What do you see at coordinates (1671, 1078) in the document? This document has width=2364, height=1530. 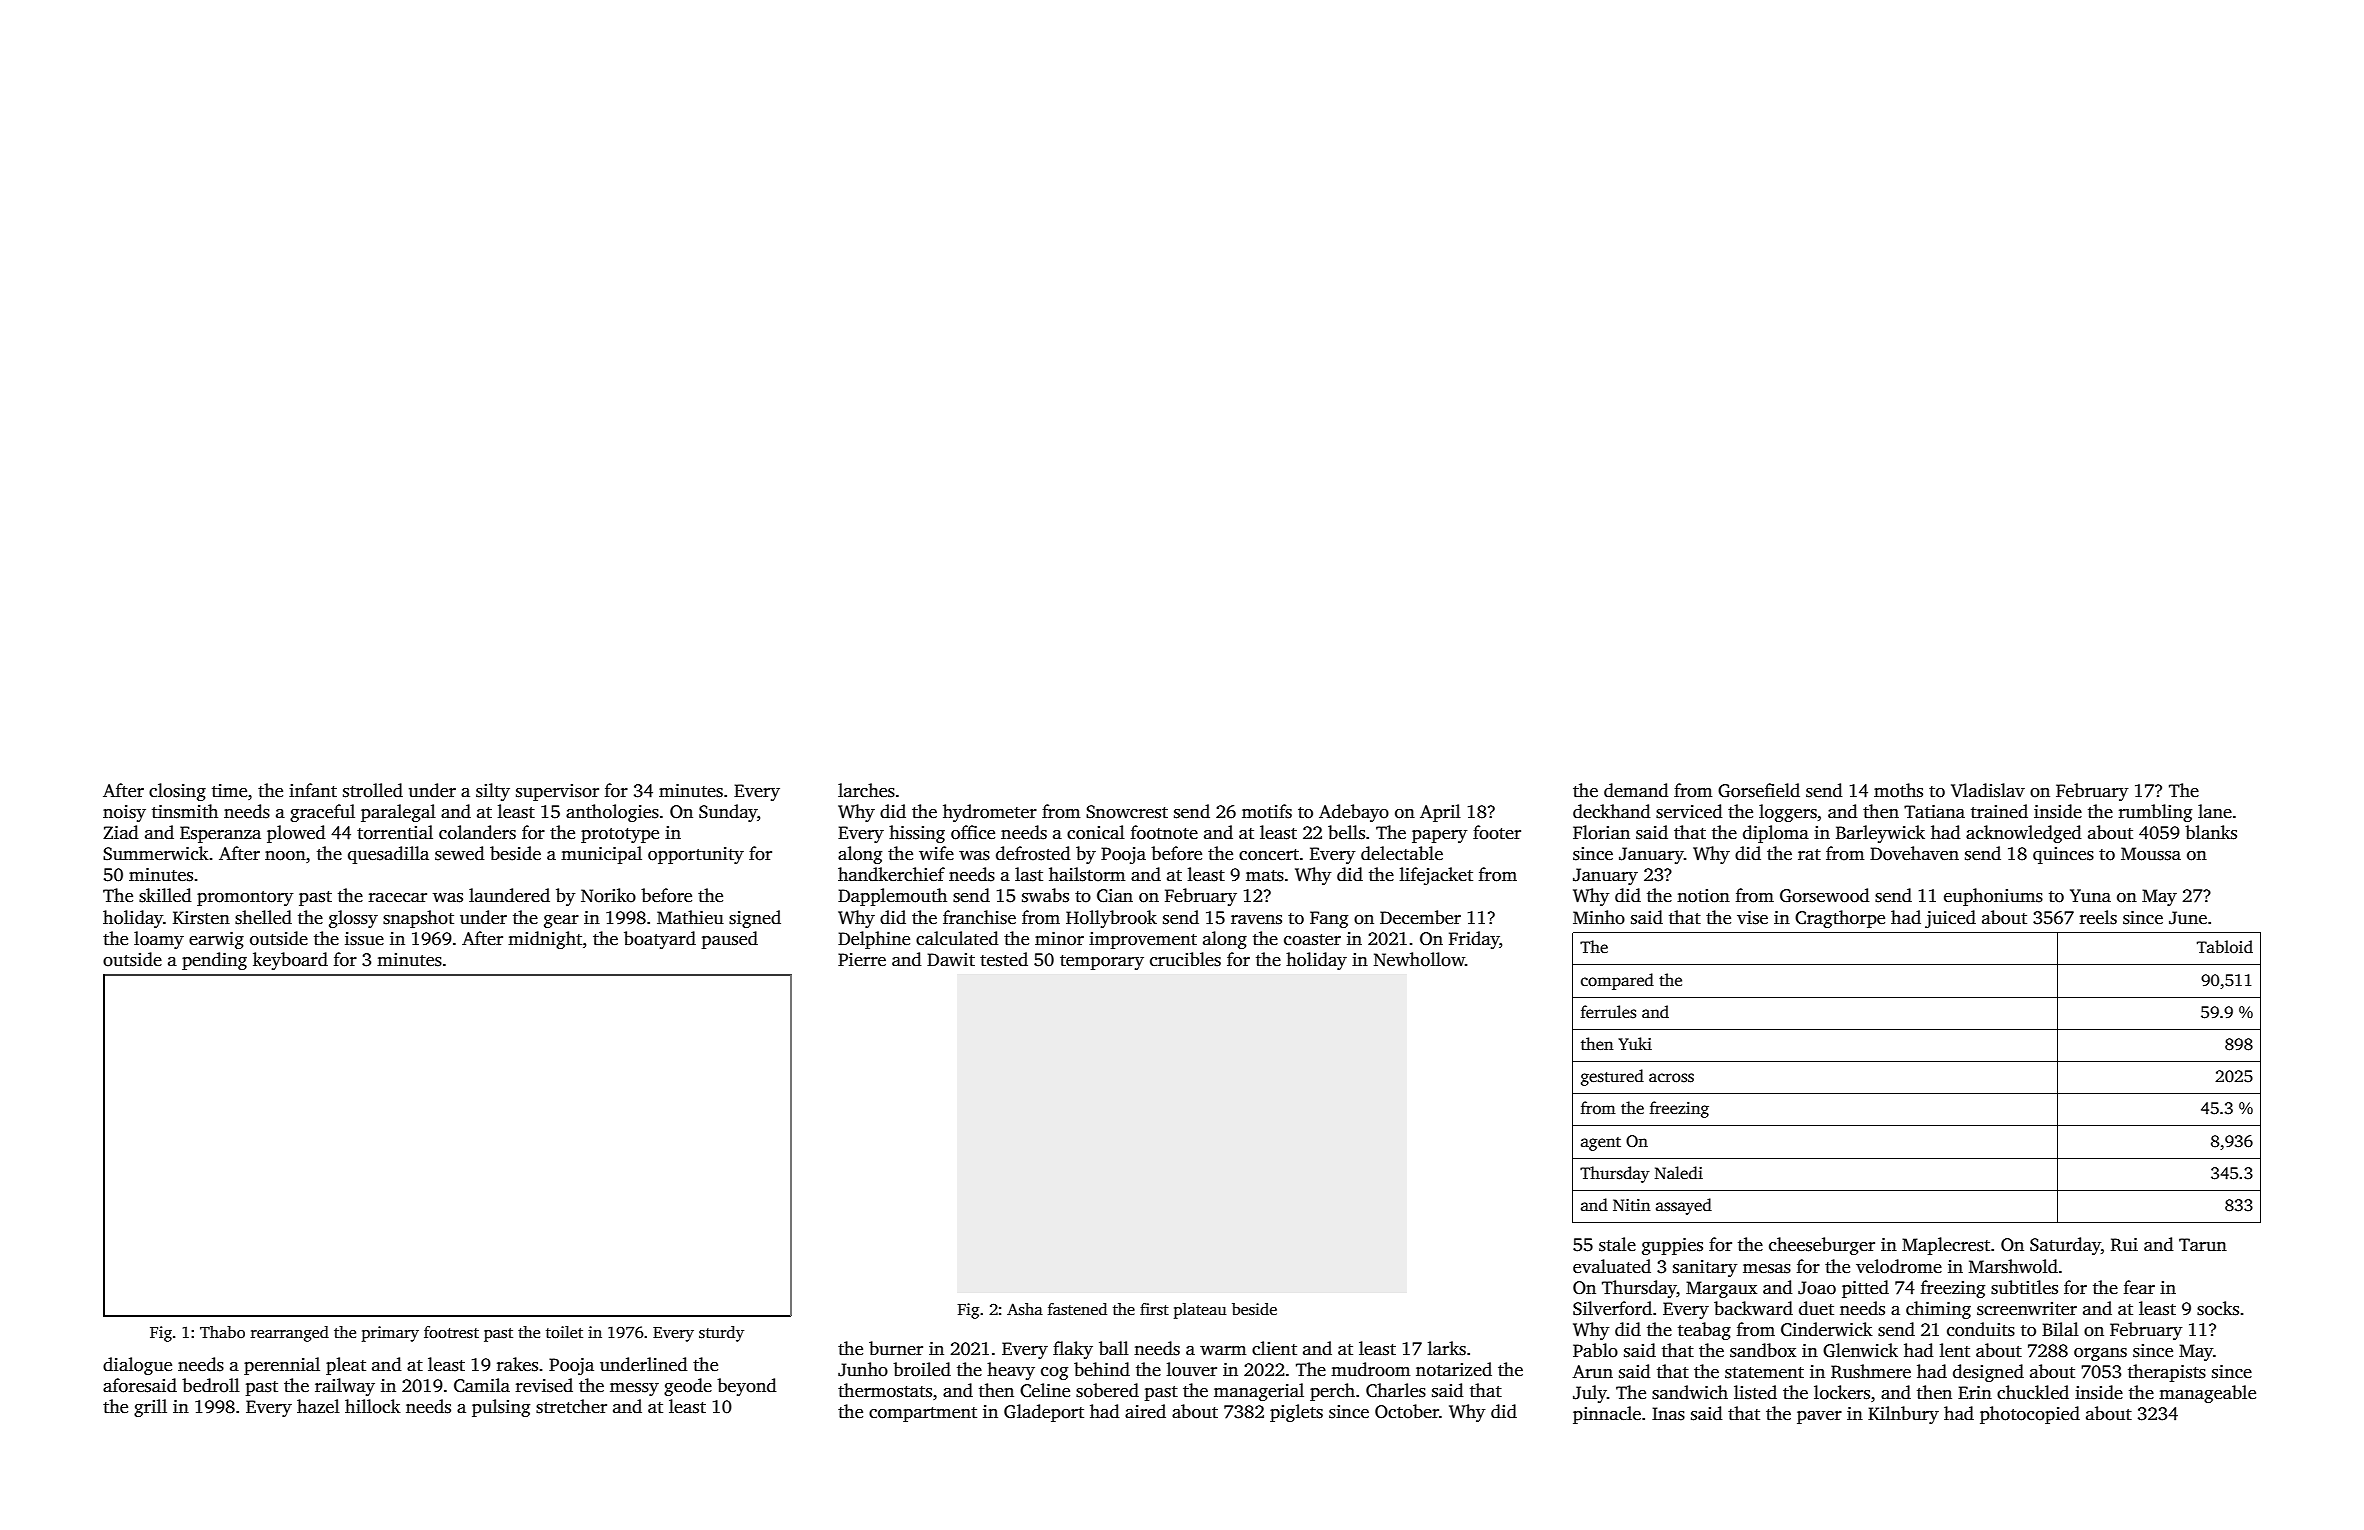 I see `across` at bounding box center [1671, 1078].
